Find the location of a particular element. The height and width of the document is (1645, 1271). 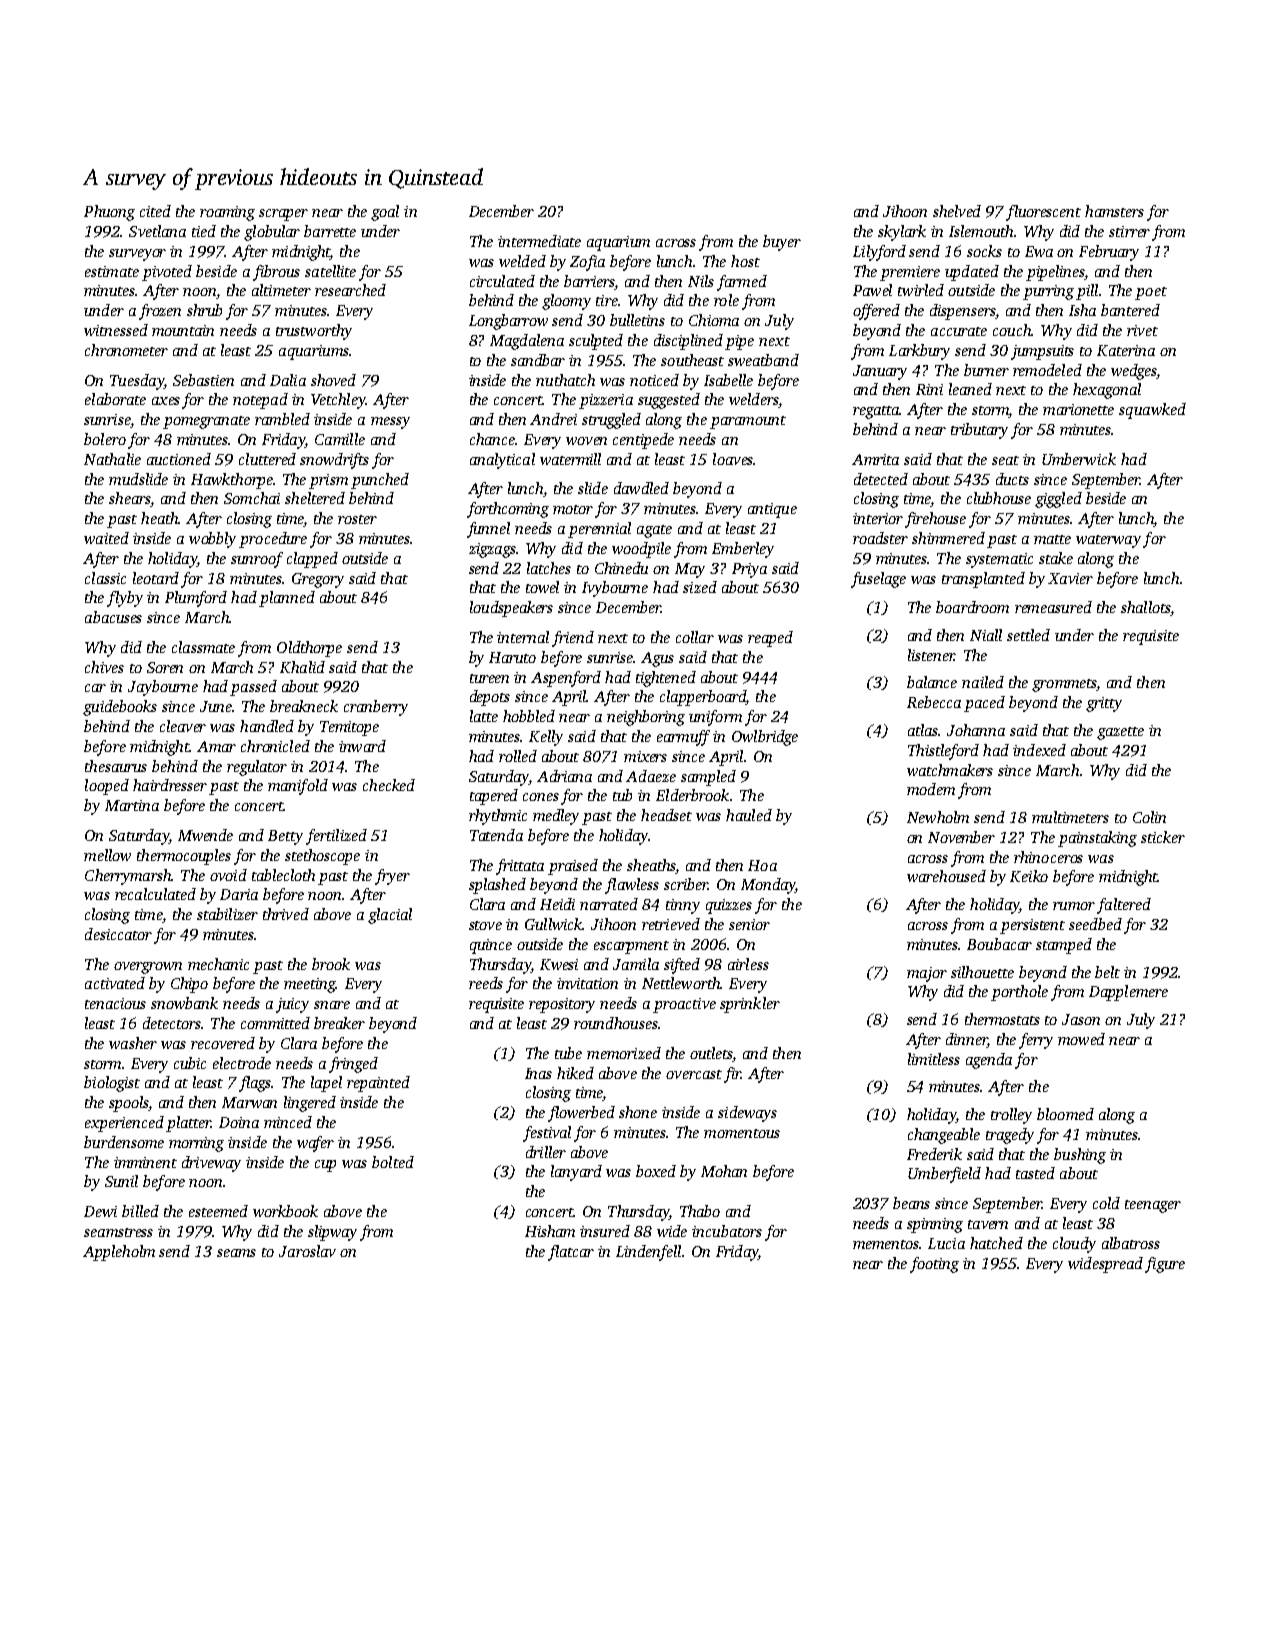

seedbed is located at coordinates (1095, 924).
